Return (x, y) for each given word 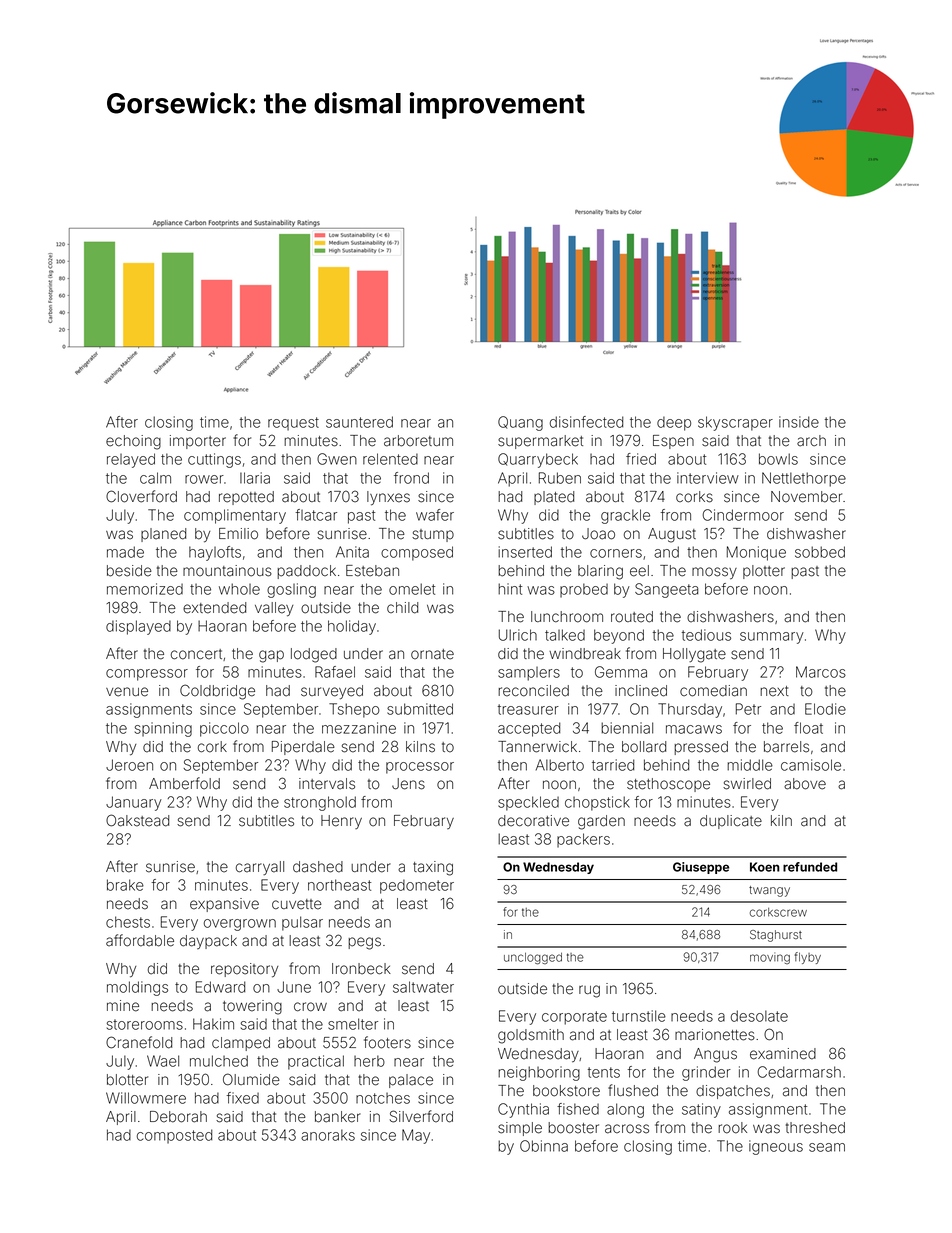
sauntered (359, 422)
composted (174, 1136)
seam (827, 1147)
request (293, 424)
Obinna (544, 1146)
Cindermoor (743, 515)
